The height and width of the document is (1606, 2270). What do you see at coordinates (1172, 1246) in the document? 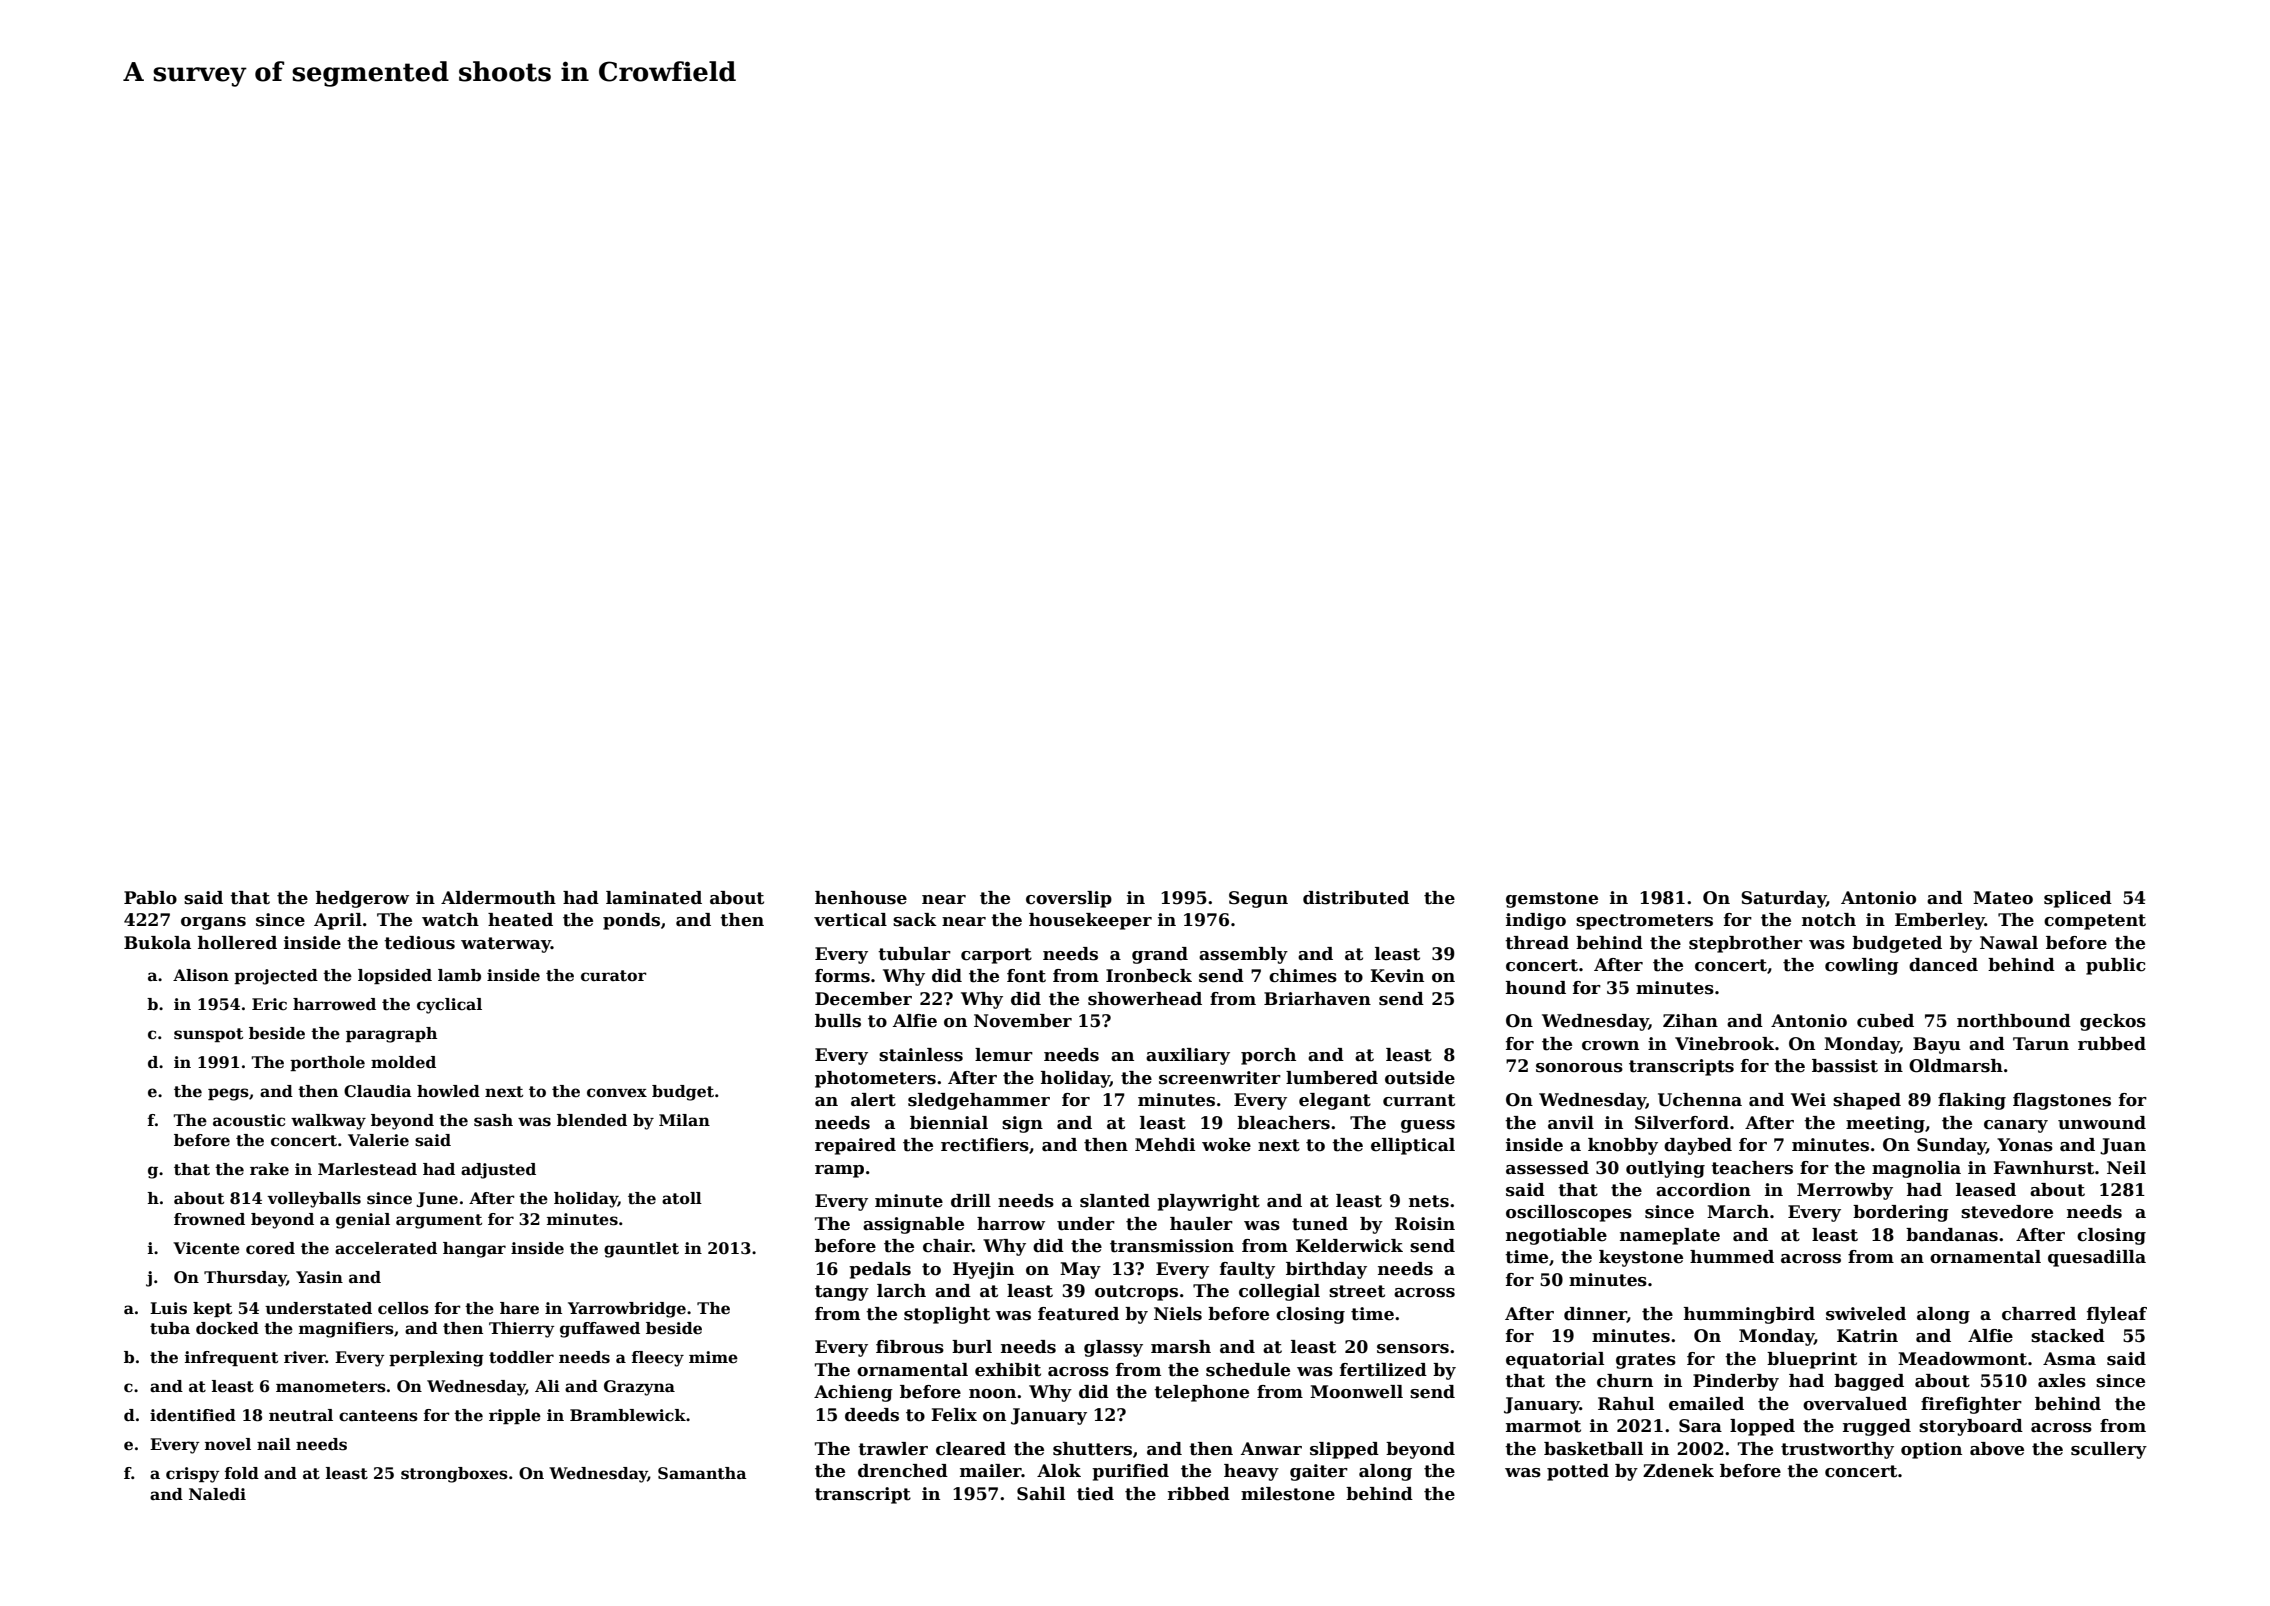
I see `transmission` at bounding box center [1172, 1246].
